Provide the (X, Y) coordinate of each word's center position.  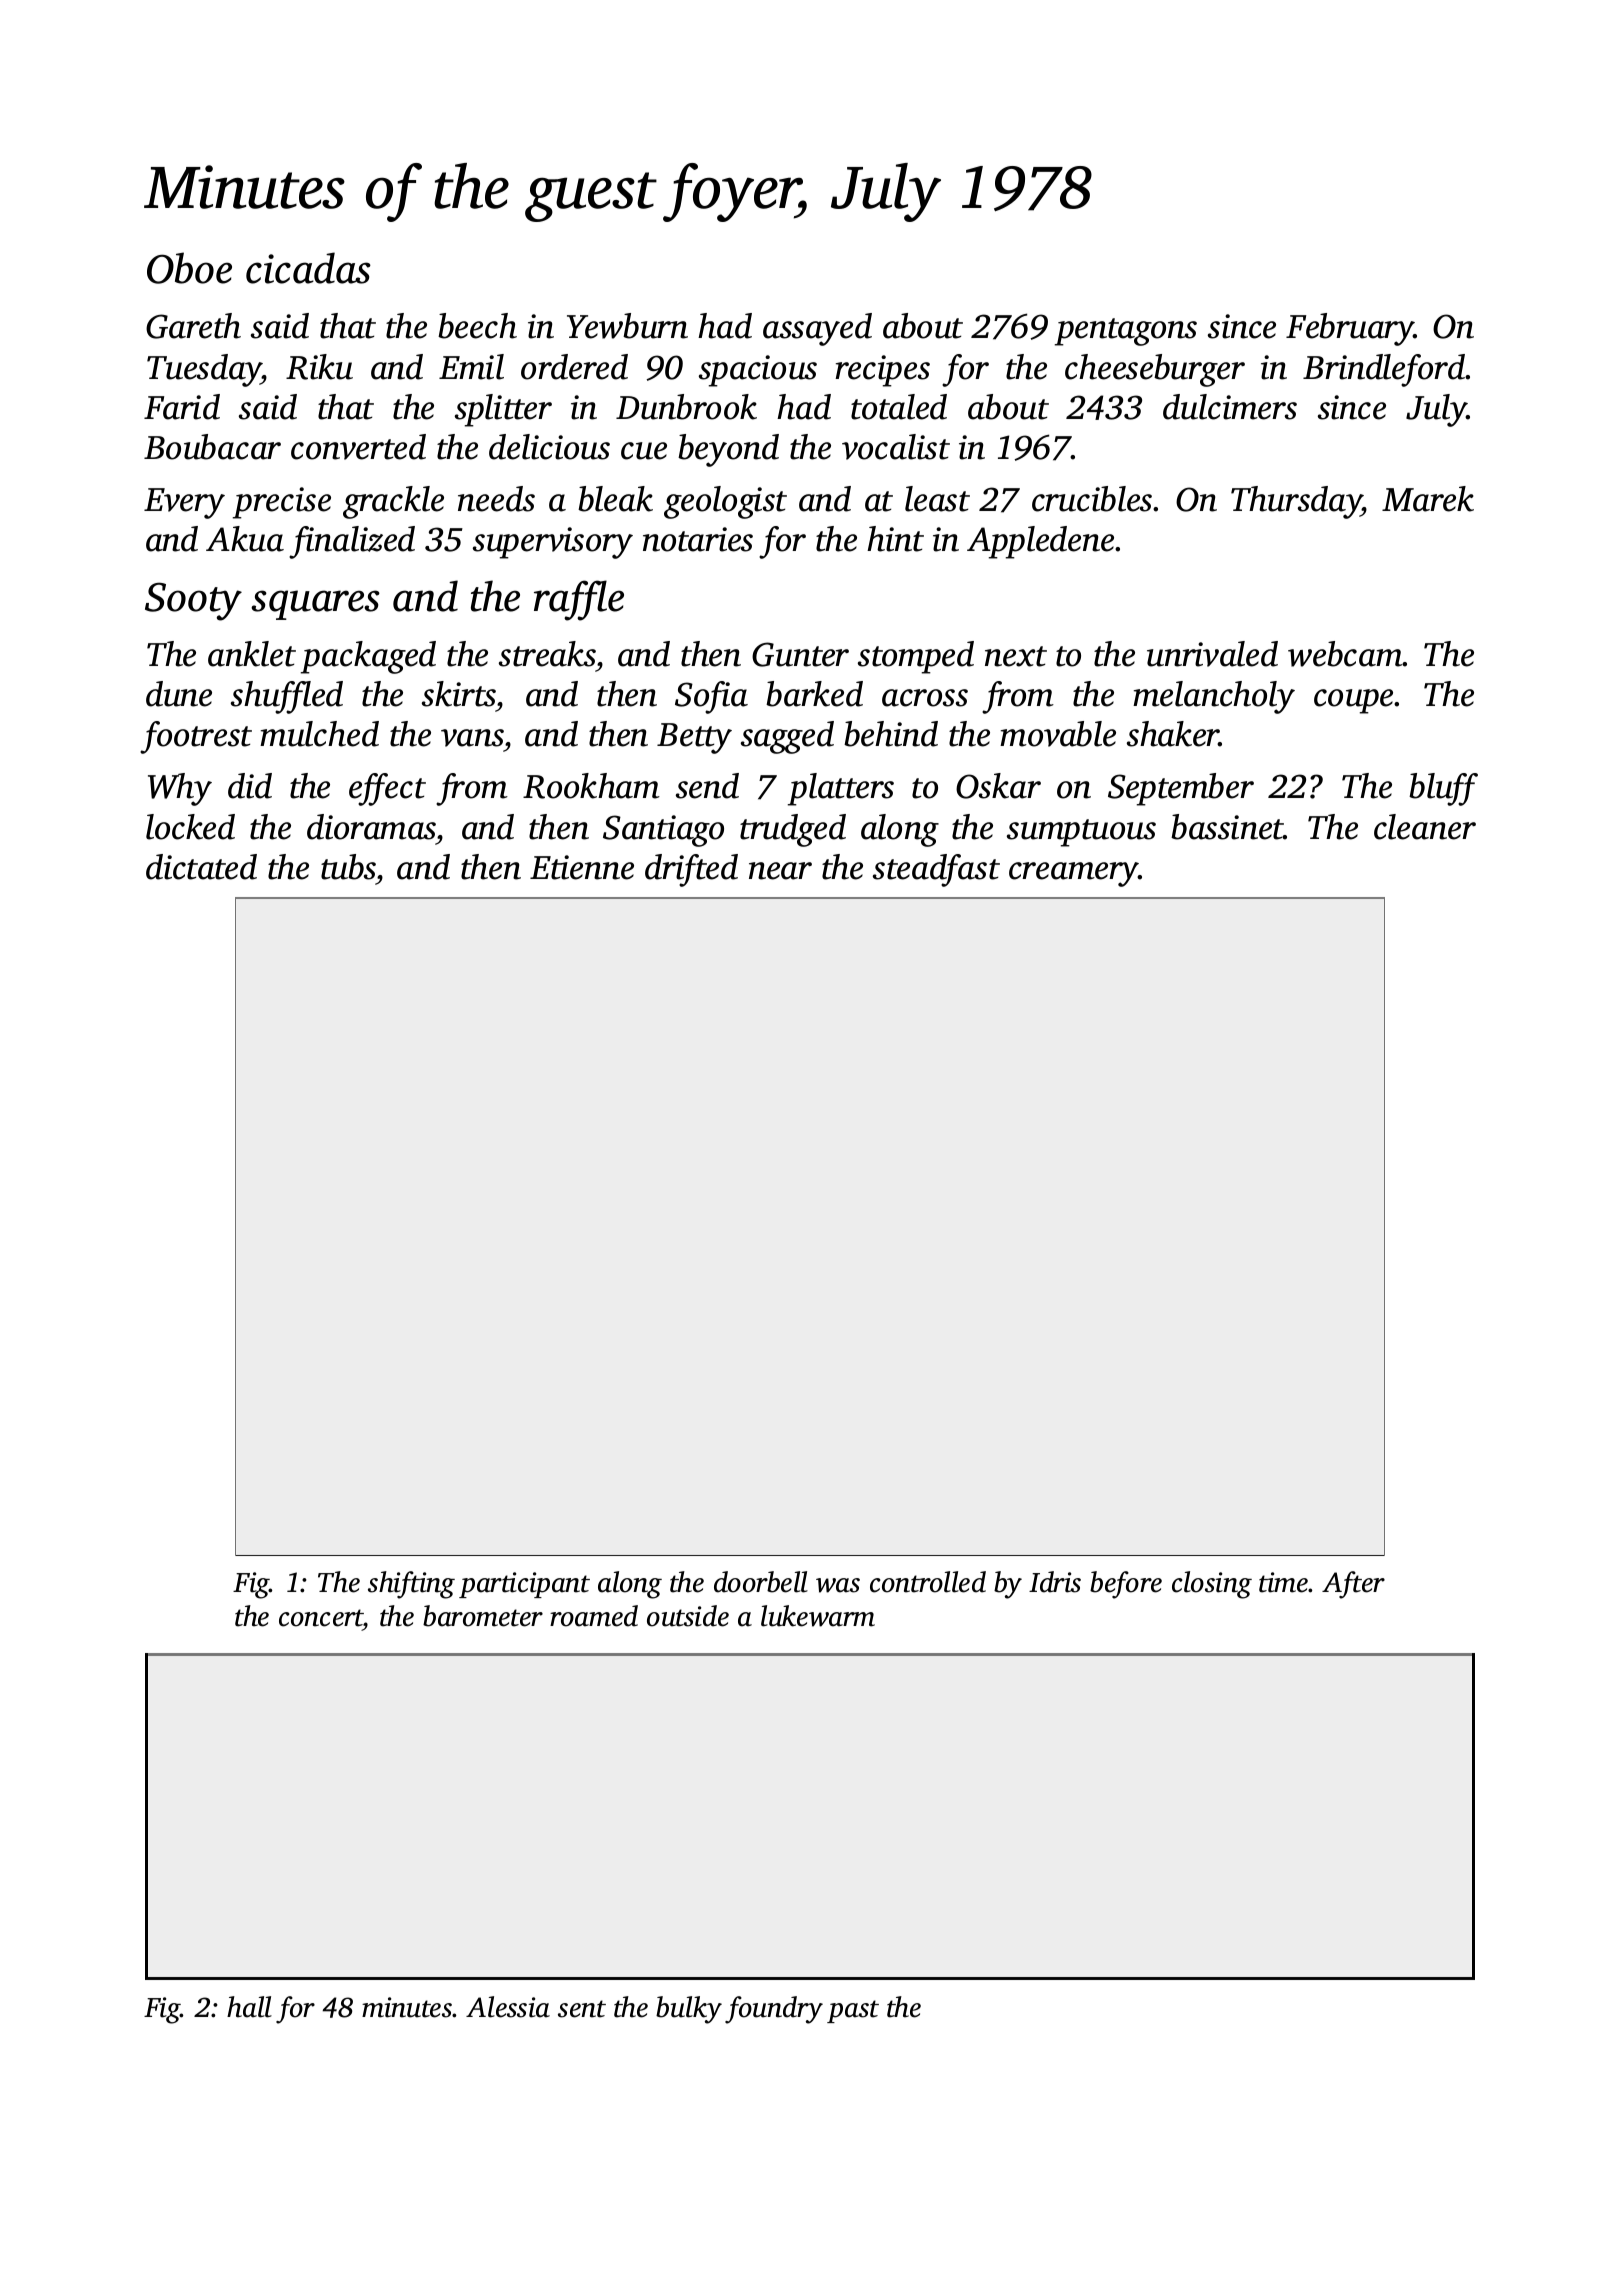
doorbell (761, 1582)
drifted (691, 870)
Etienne (582, 867)
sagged (787, 737)
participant (524, 1585)
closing (1212, 1585)
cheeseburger (1155, 370)
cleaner (1425, 827)
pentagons (1126, 332)
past (853, 2011)
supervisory (553, 543)
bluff (1443, 789)
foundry (774, 2010)
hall (249, 2007)
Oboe (189, 268)
